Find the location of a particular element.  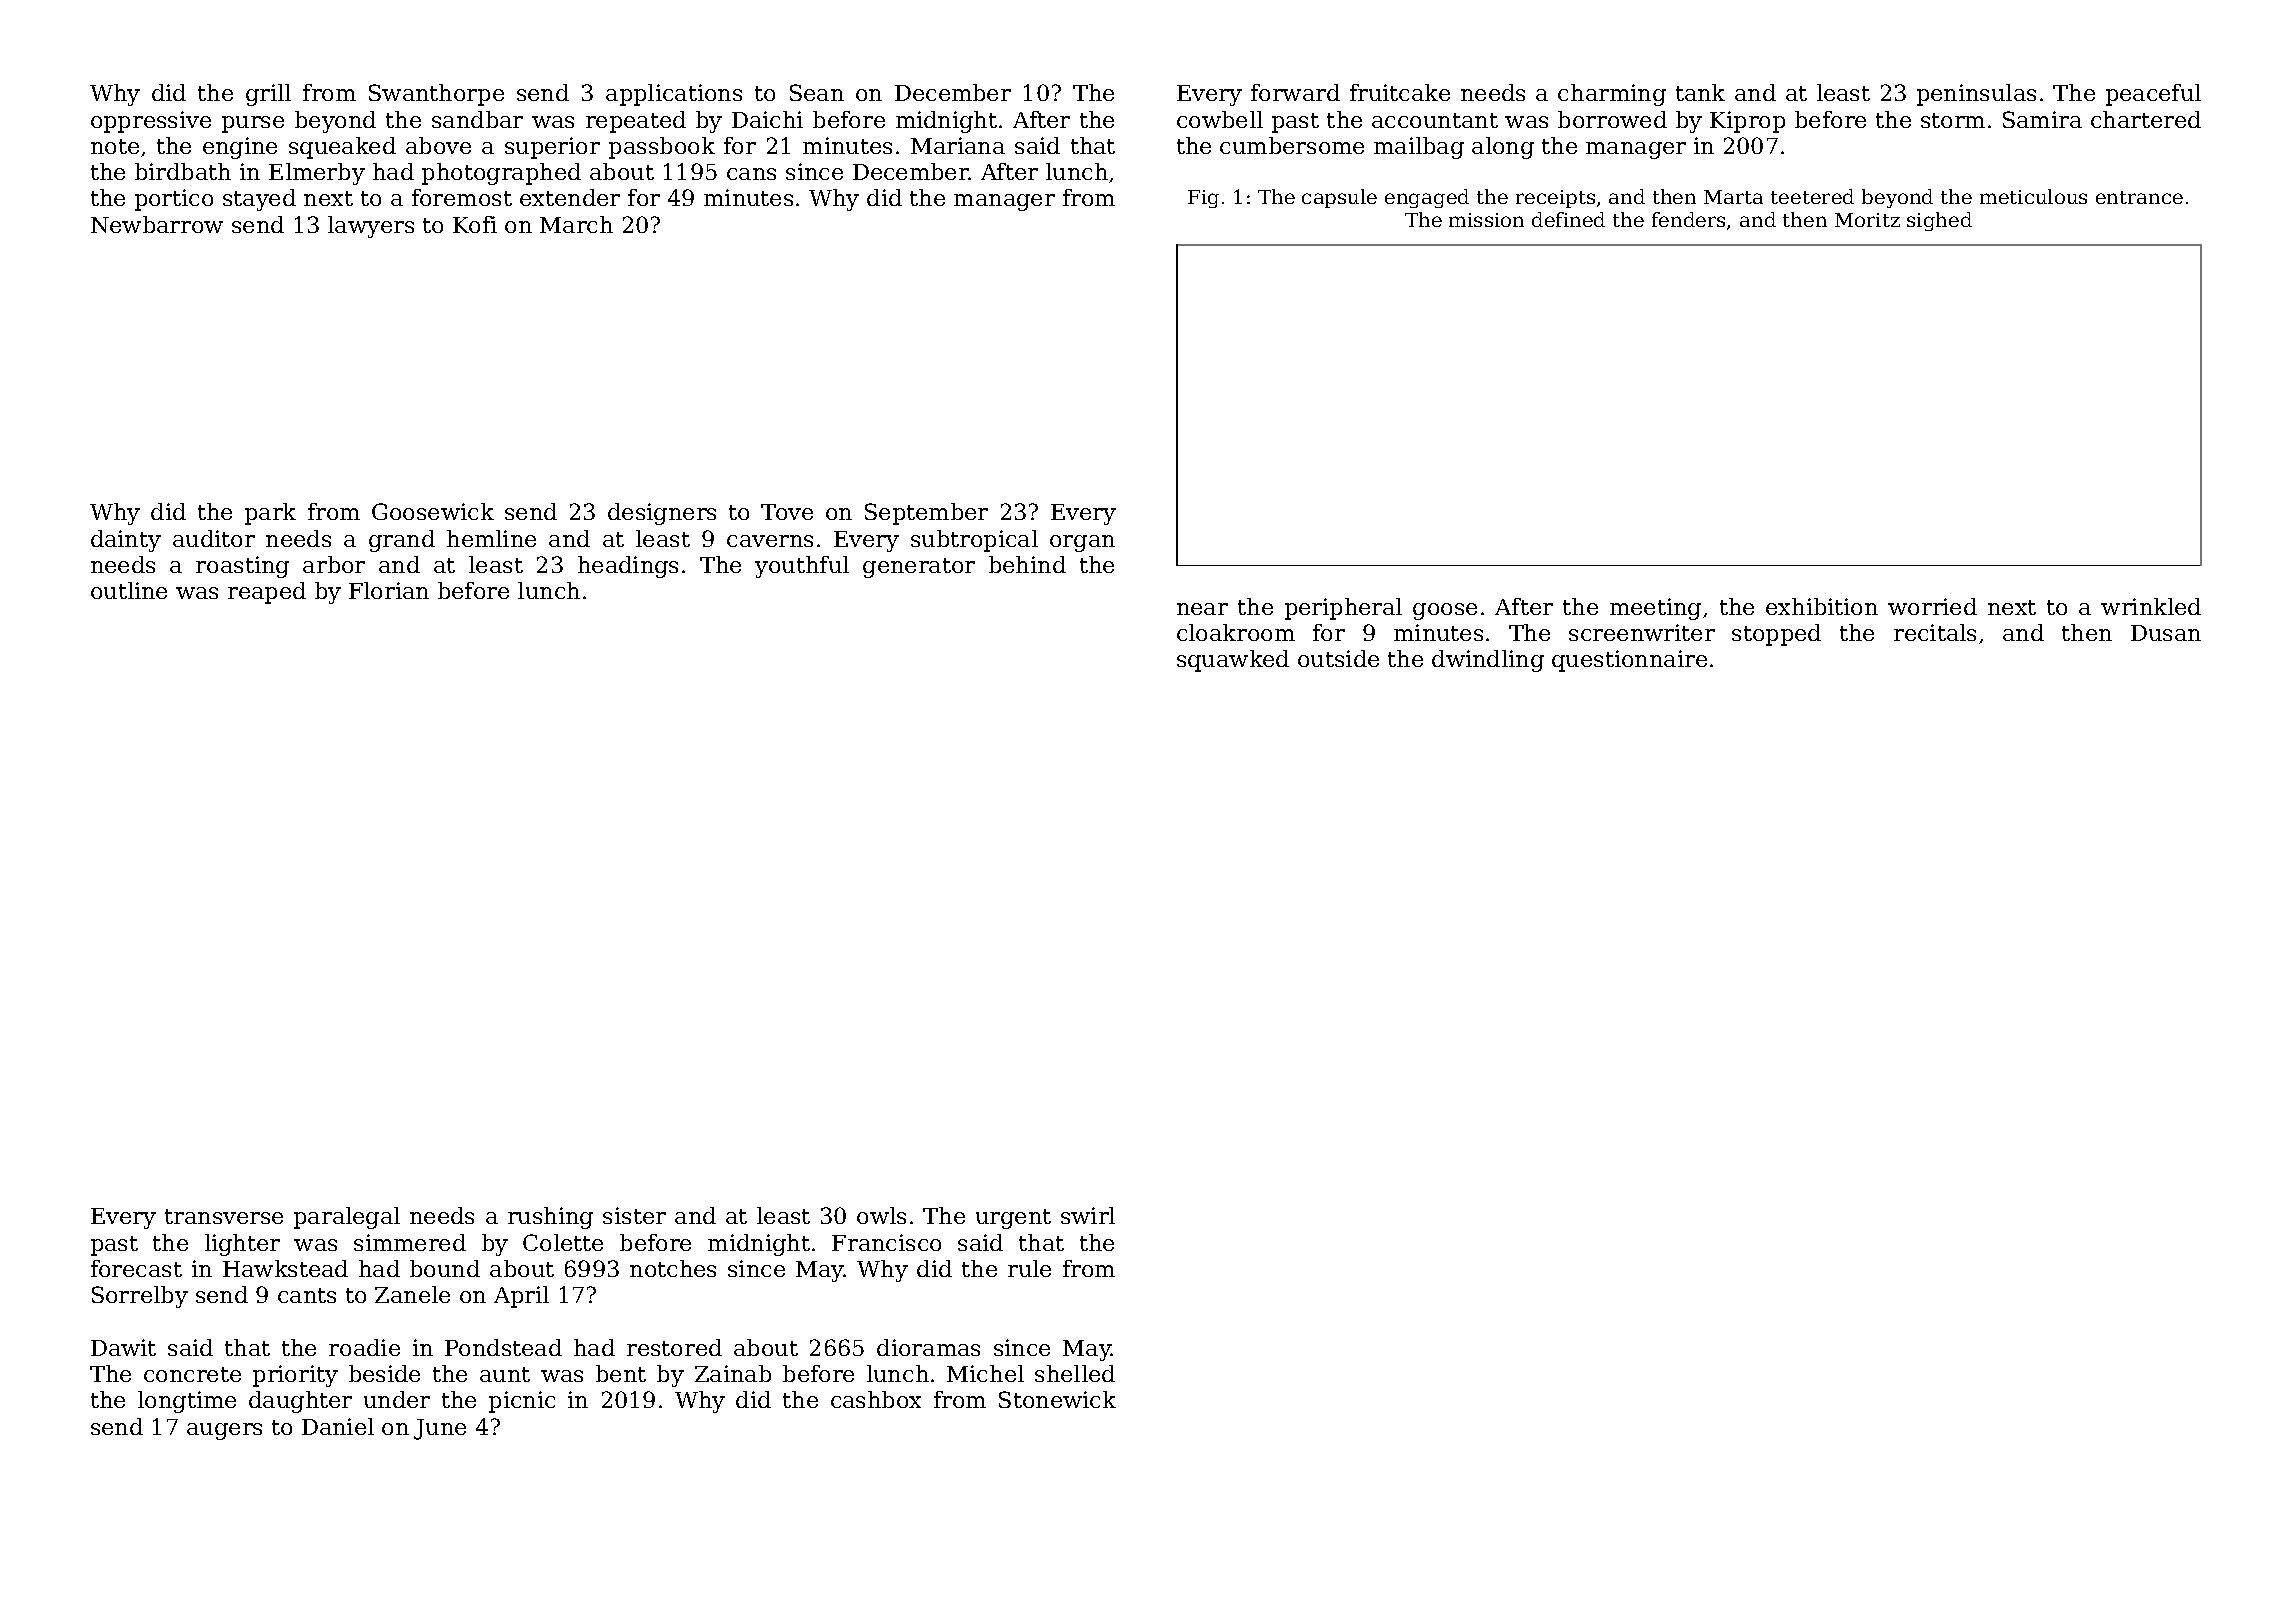

fenders is located at coordinates (1688, 219).
